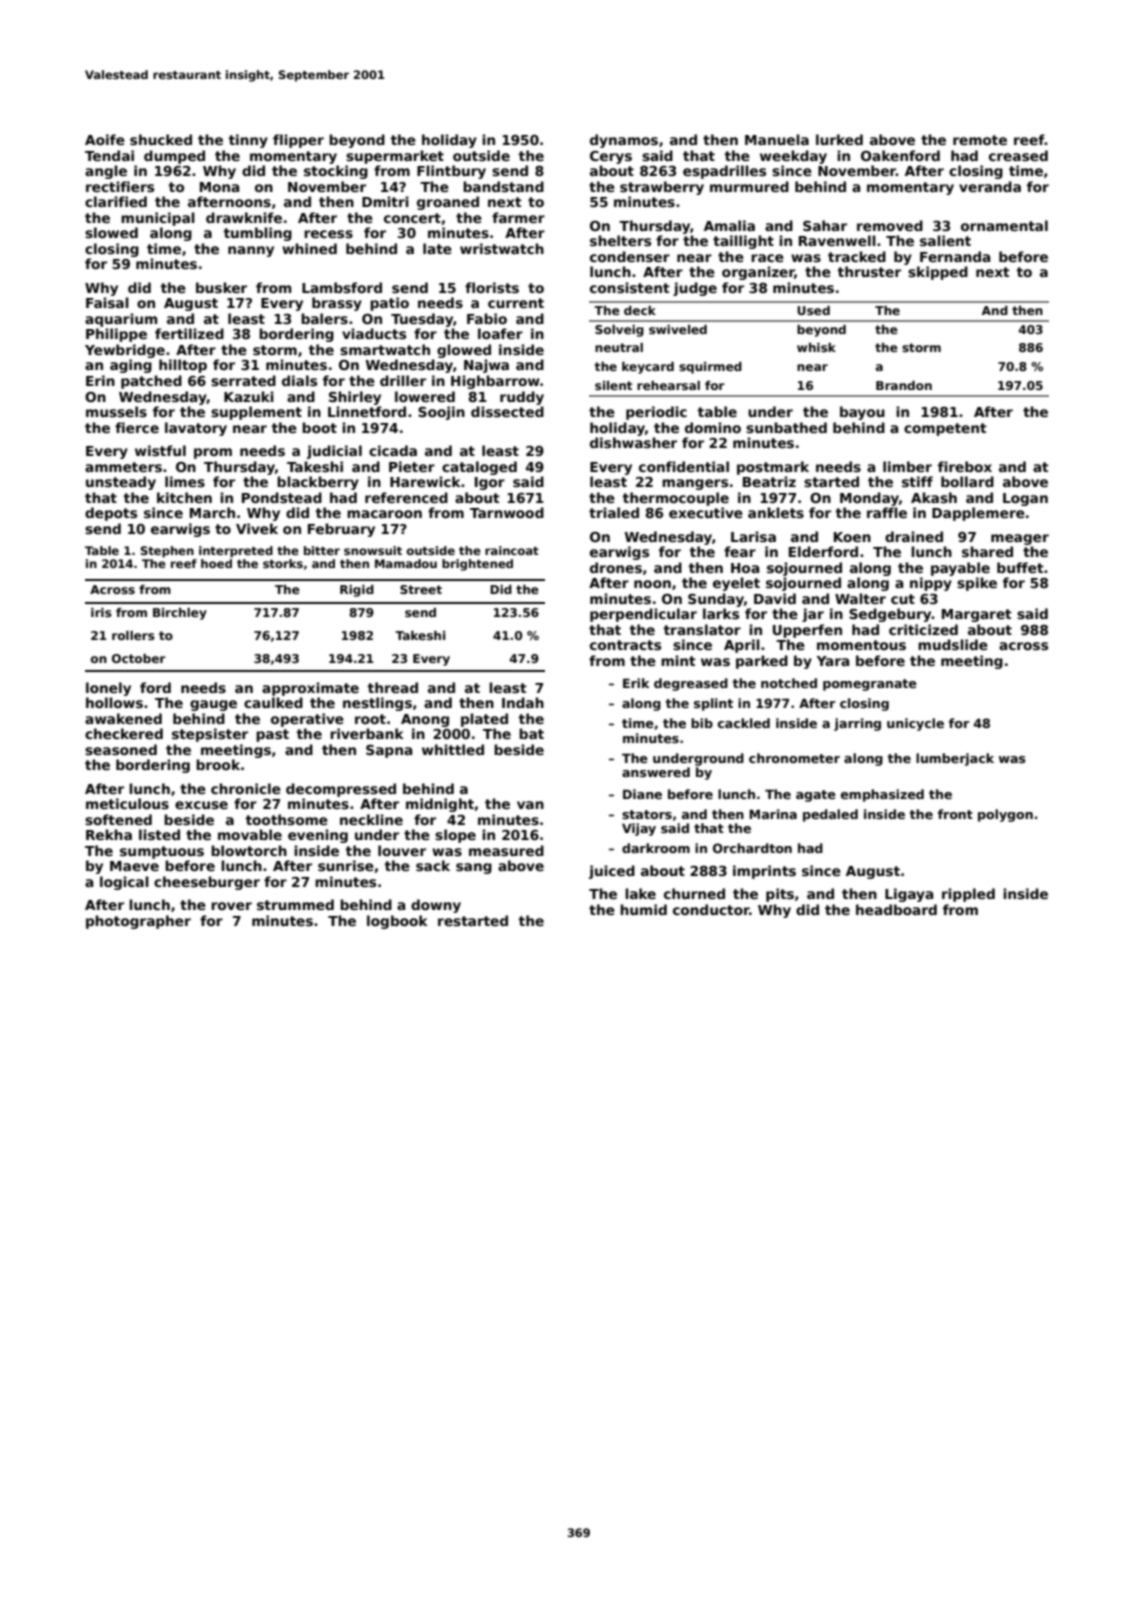  What do you see at coordinates (904, 385) in the document?
I see `Brandon` at bounding box center [904, 385].
